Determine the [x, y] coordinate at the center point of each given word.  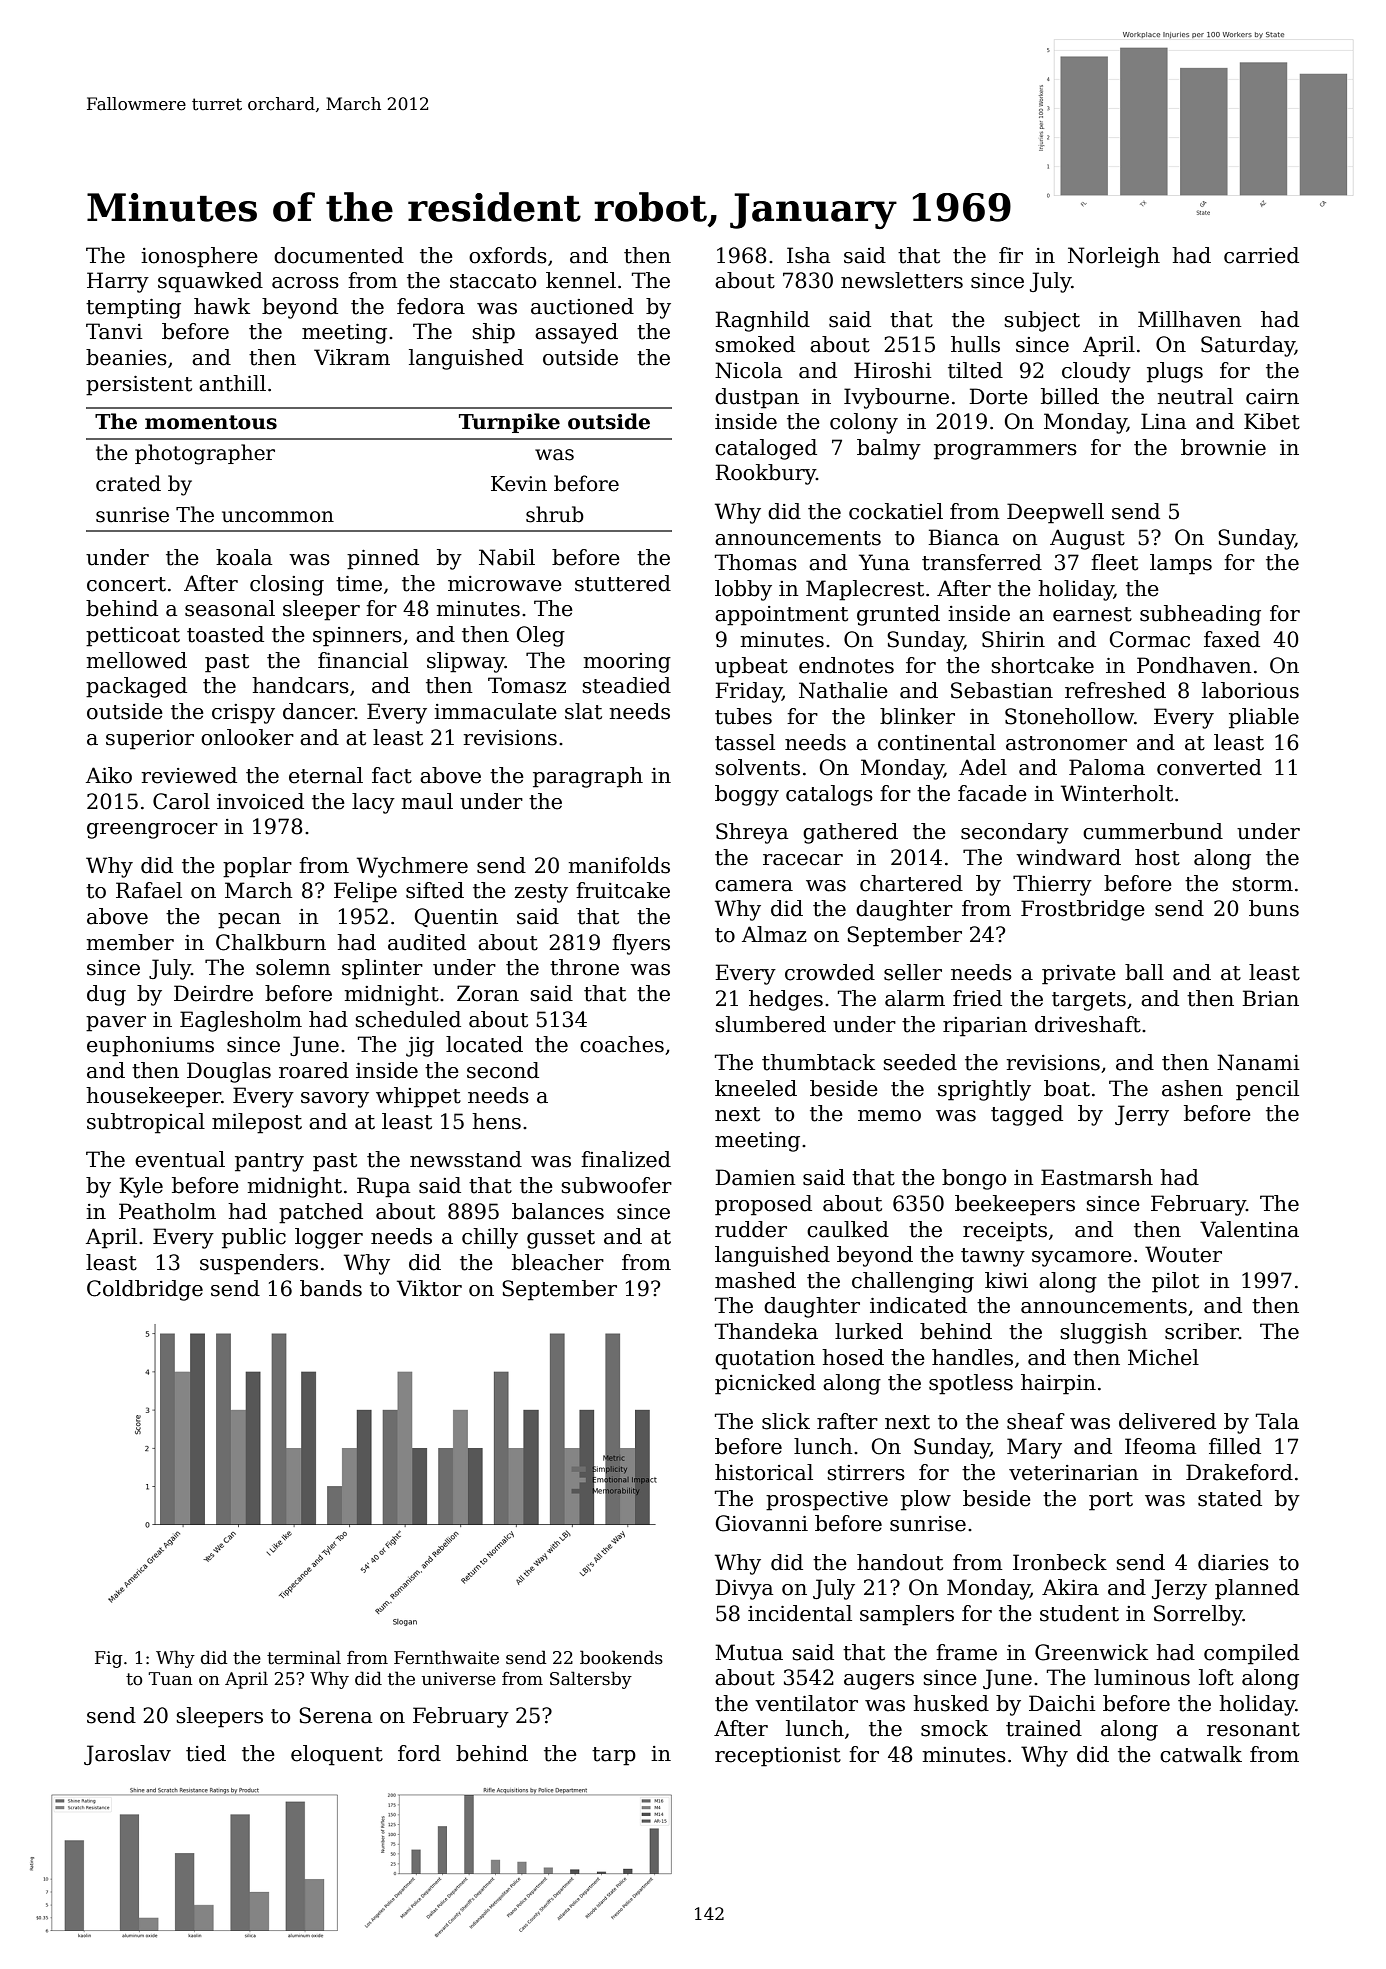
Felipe [365, 892]
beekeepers [1015, 1205]
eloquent [337, 1755]
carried [1261, 255]
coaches [622, 1044]
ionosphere [199, 257]
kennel [581, 280]
